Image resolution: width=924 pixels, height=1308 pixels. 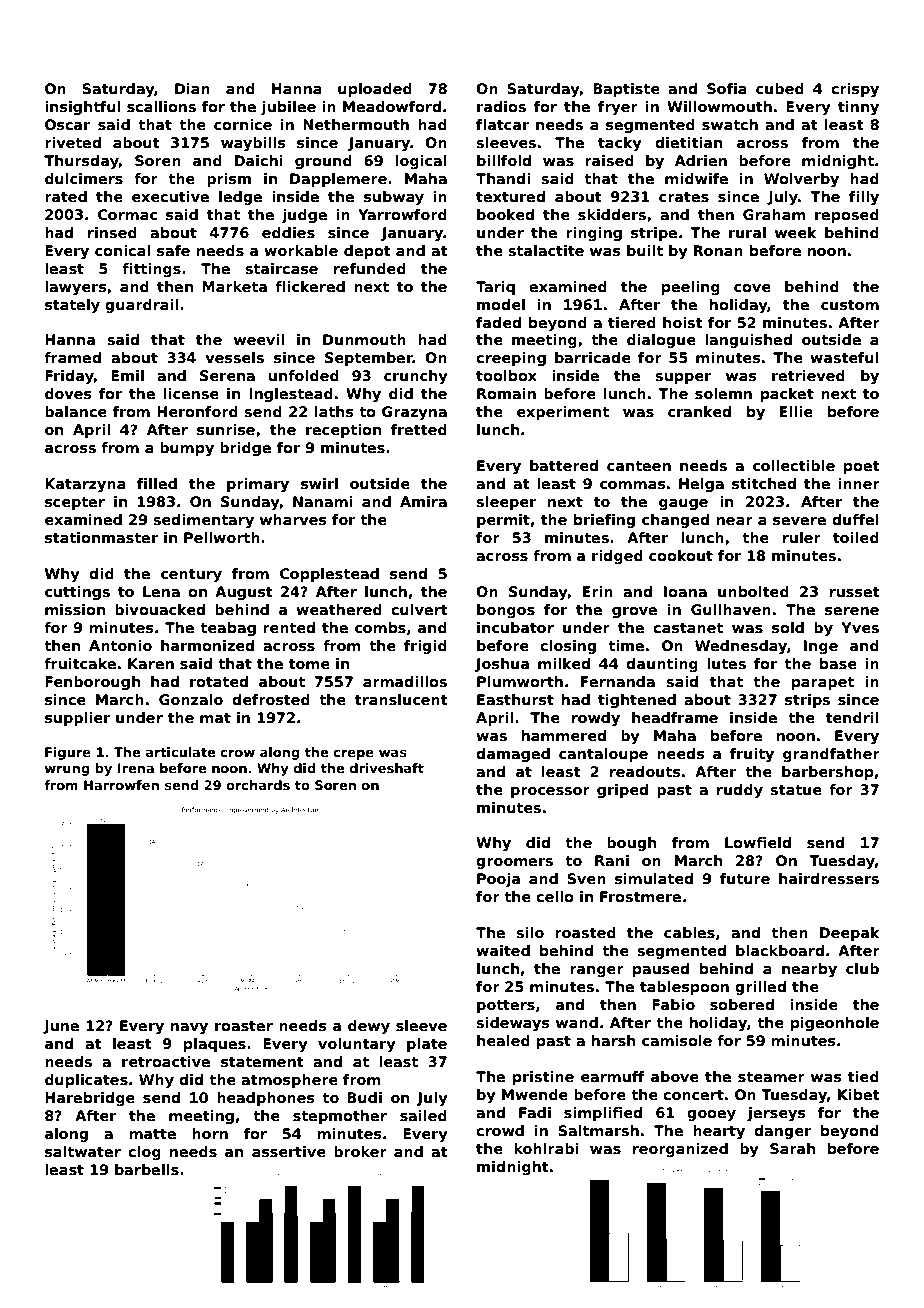 I want to click on cables, so click(x=689, y=932).
